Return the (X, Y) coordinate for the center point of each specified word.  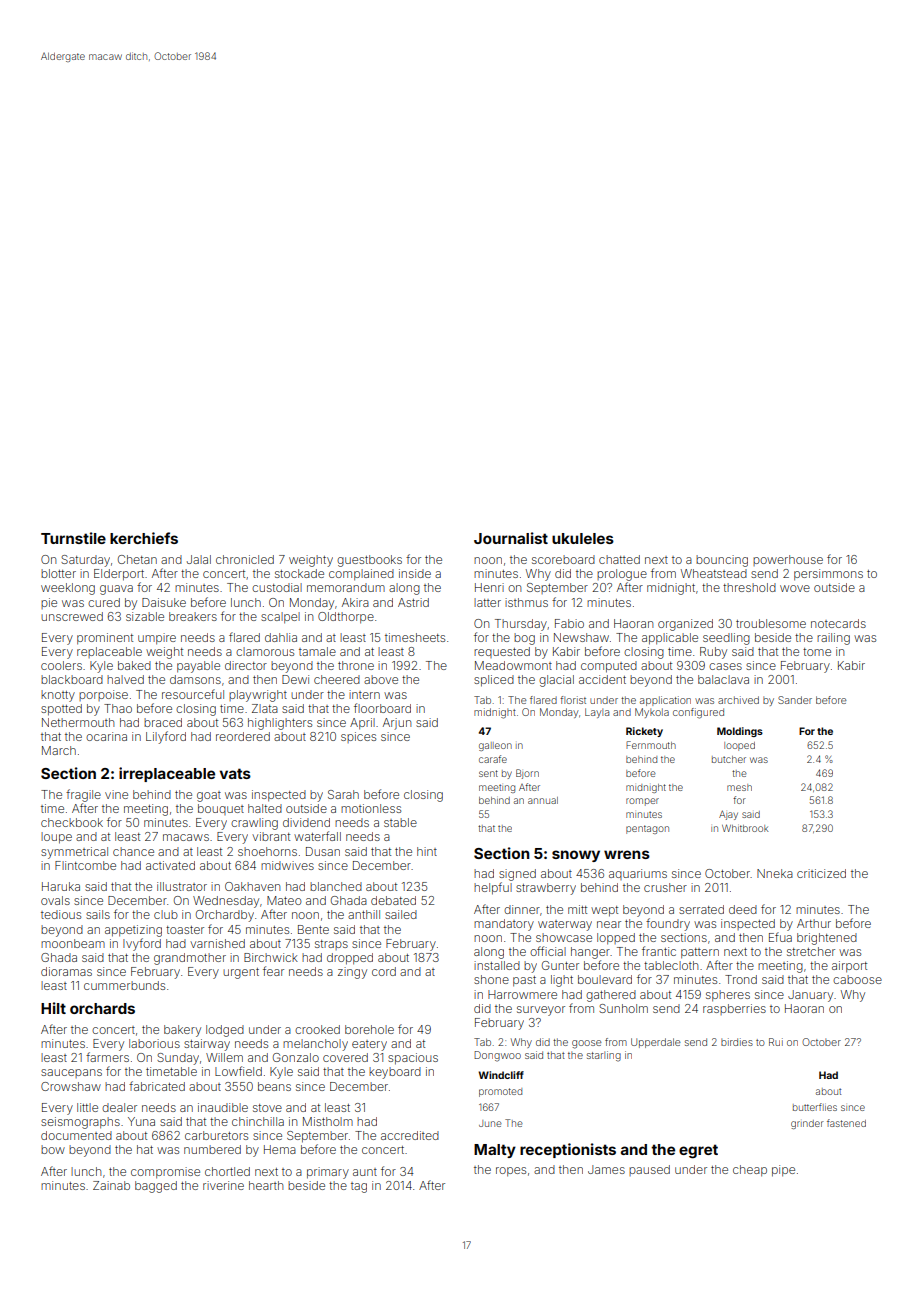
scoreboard (563, 559)
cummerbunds (124, 985)
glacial (556, 681)
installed (497, 965)
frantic (659, 951)
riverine (223, 1185)
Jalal (199, 559)
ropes (511, 1172)
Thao (118, 708)
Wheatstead (714, 573)
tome (817, 652)
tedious (61, 914)
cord (384, 971)
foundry (668, 924)
